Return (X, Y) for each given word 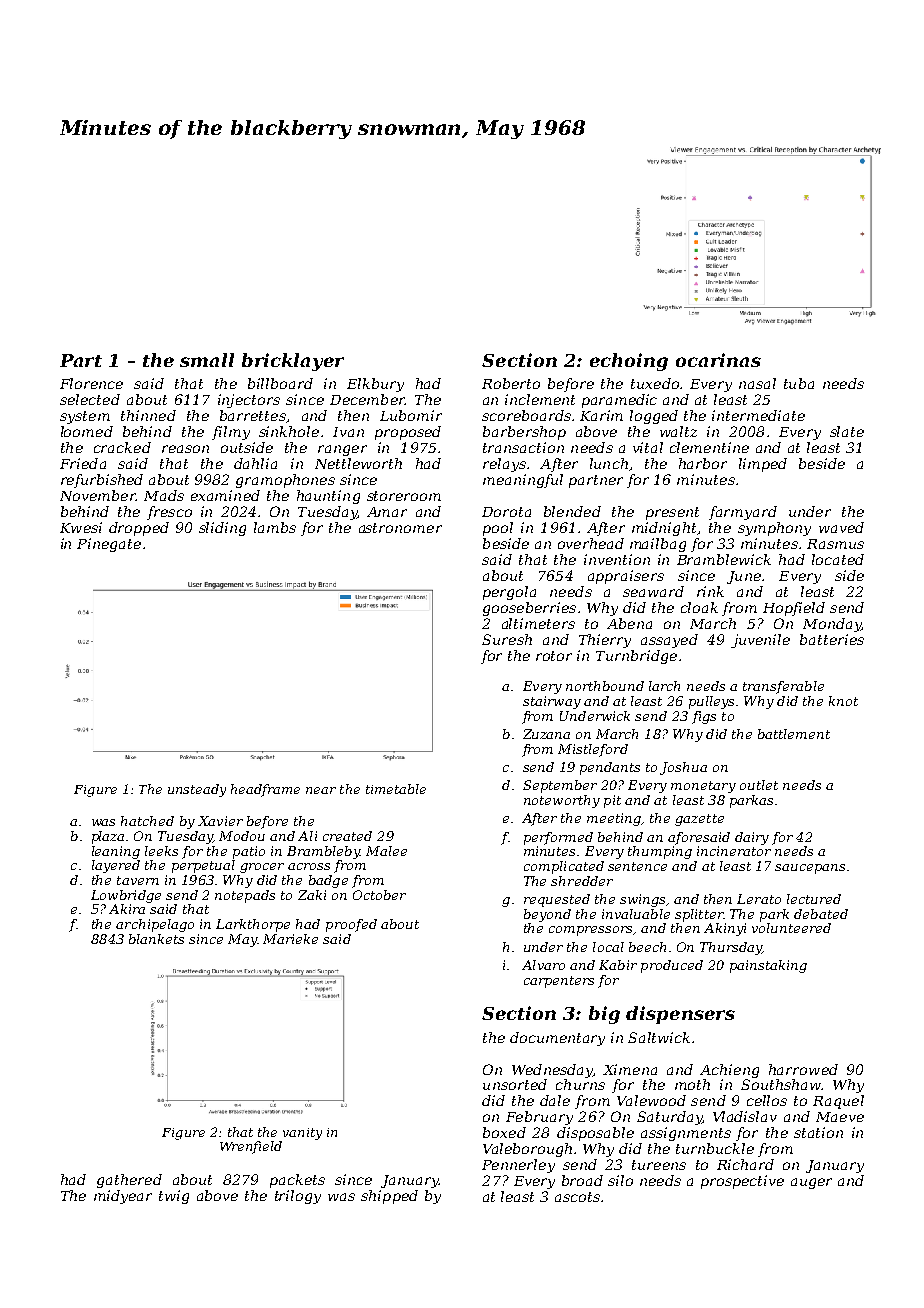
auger (811, 1183)
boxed (504, 1132)
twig (174, 1197)
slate (847, 431)
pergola (509, 593)
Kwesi (81, 527)
